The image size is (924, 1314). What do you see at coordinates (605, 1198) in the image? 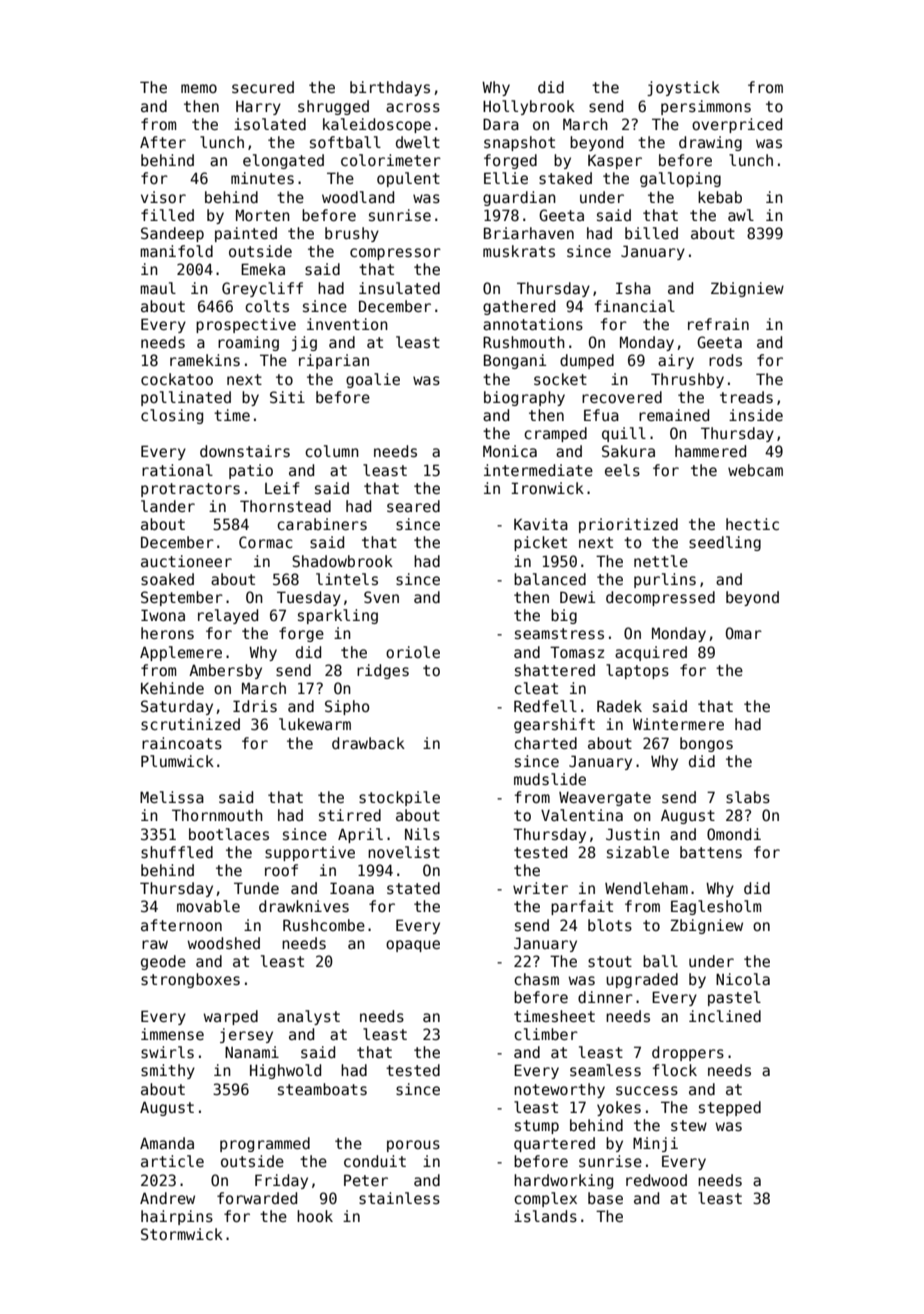
I see `base` at bounding box center [605, 1198].
